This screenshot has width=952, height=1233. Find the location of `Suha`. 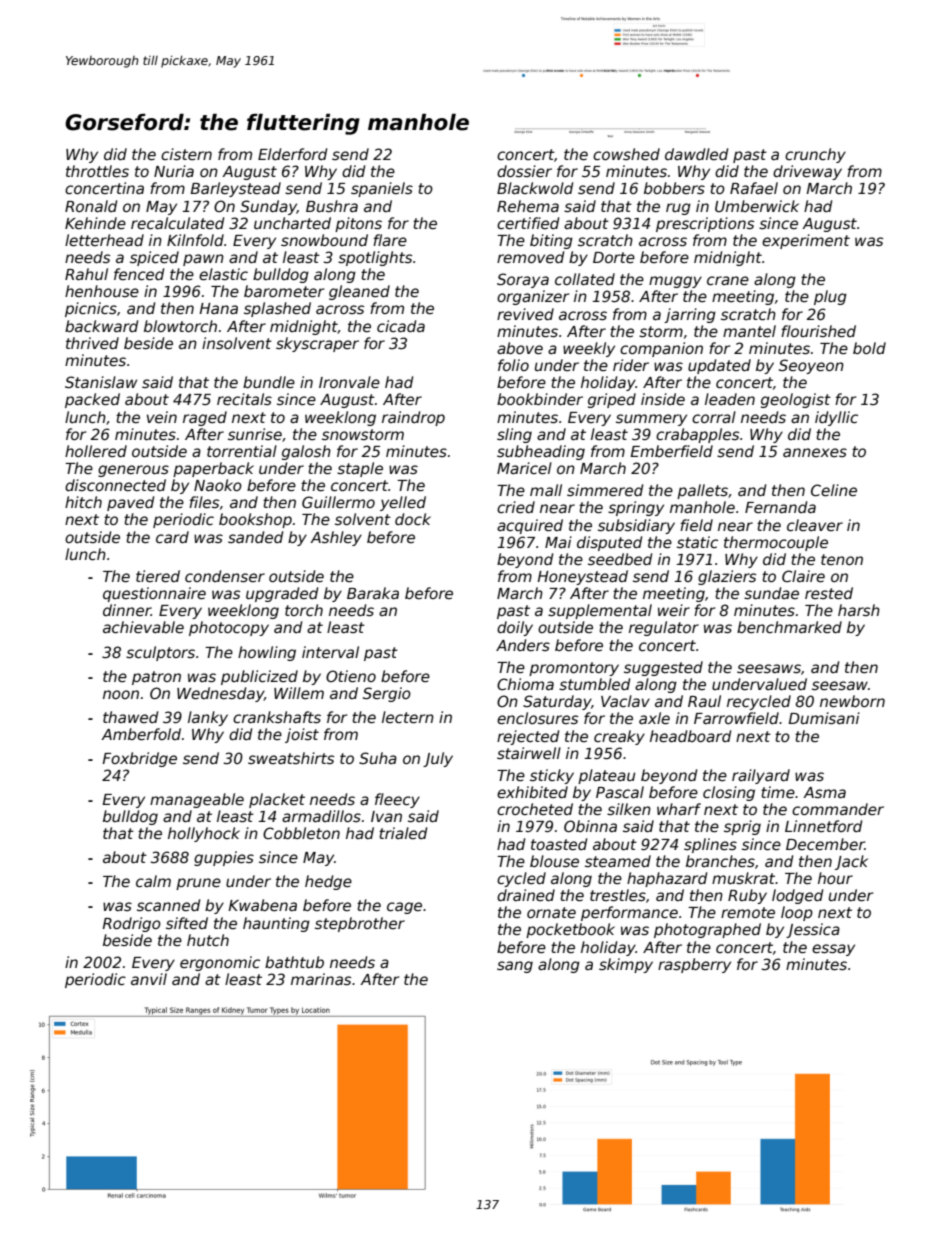

Suha is located at coordinates (378, 758).
